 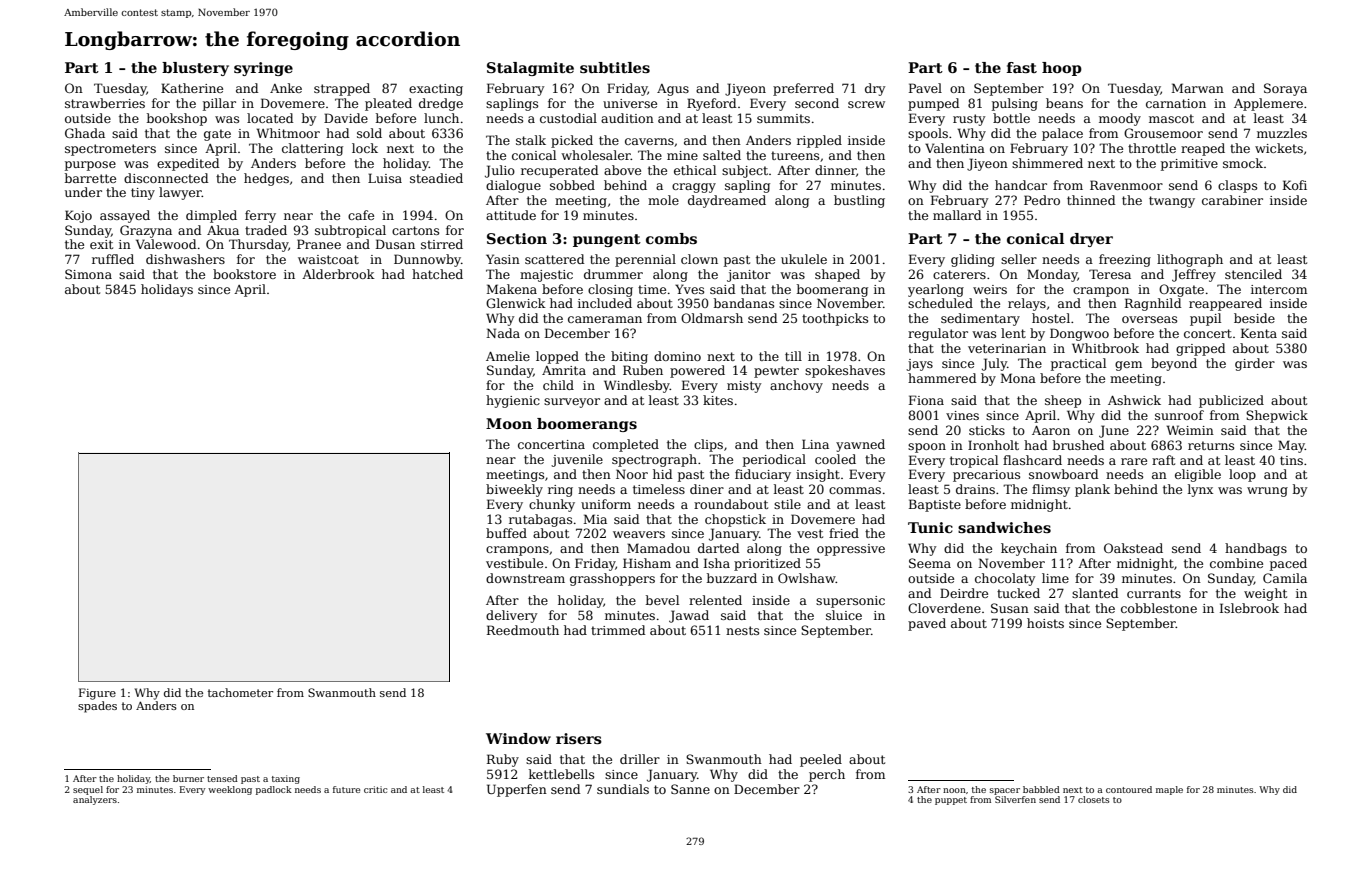 I want to click on fast, so click(x=1022, y=67).
